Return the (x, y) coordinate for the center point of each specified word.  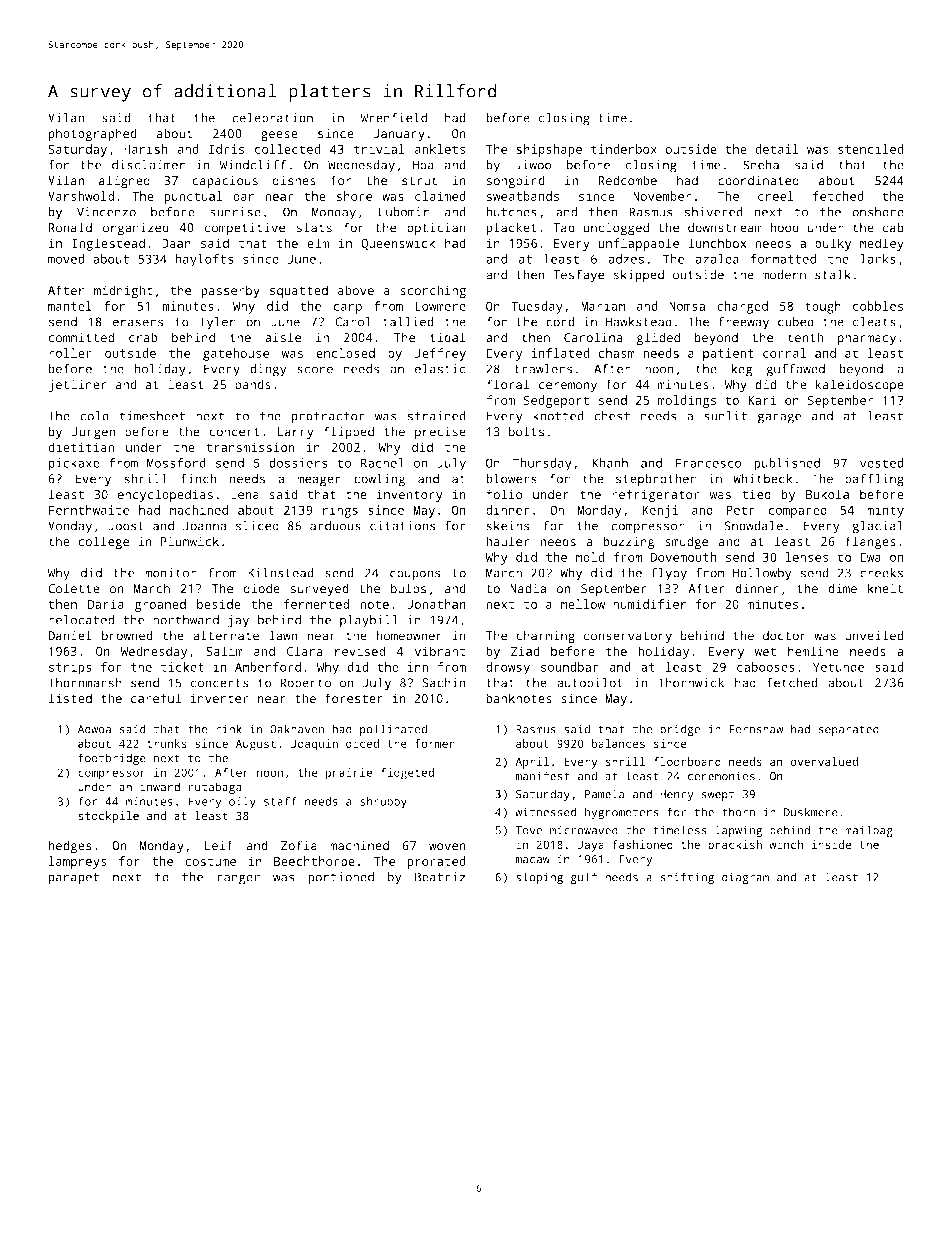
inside (832, 844)
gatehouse (236, 354)
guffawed (795, 370)
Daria (106, 604)
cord (560, 322)
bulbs (408, 588)
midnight (123, 291)
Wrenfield (394, 118)
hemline (813, 651)
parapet (73, 879)
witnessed (546, 812)
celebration (272, 118)
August (256, 745)
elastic (440, 369)
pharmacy (867, 338)
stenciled (871, 149)
